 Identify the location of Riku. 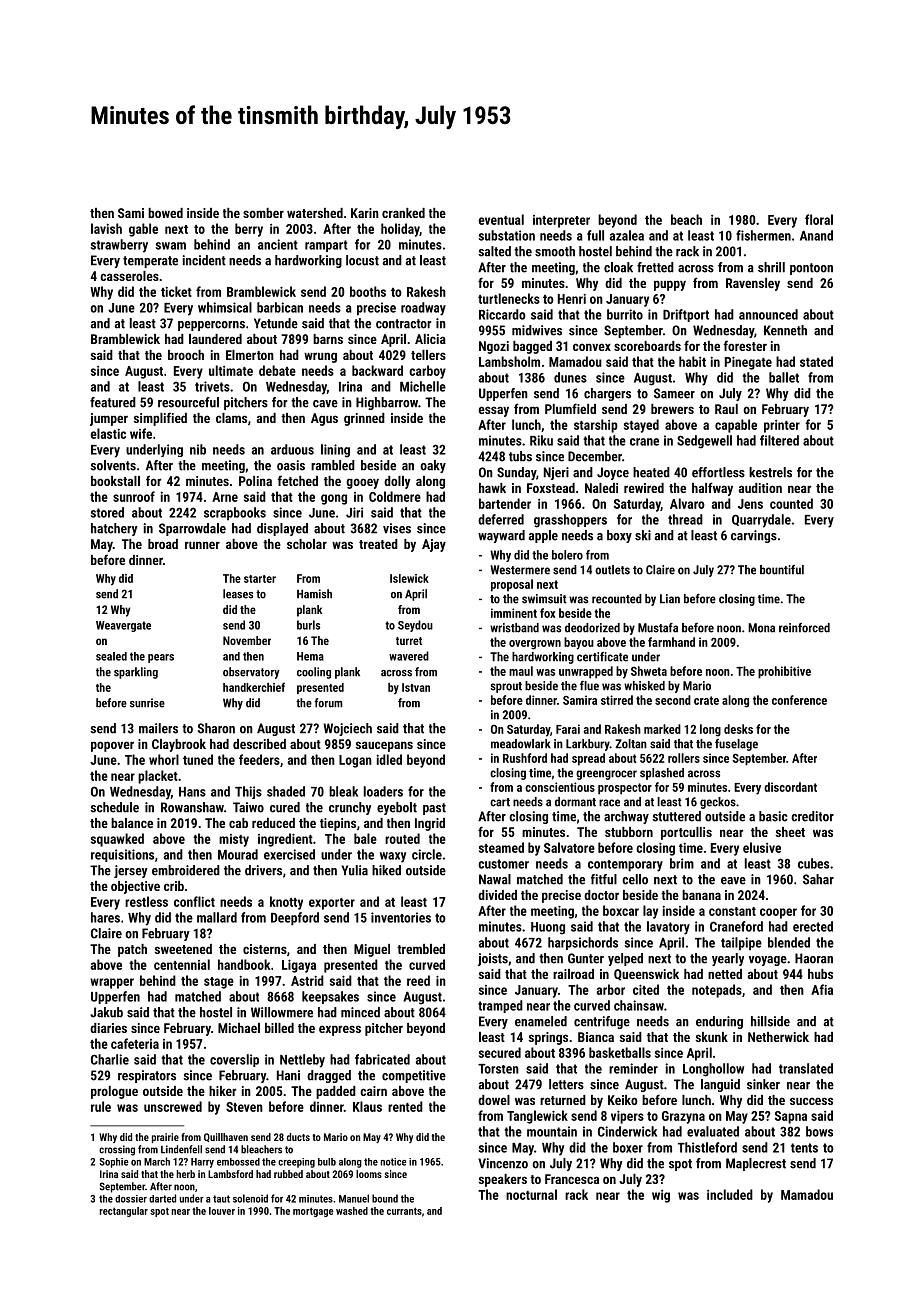
(541, 440).
